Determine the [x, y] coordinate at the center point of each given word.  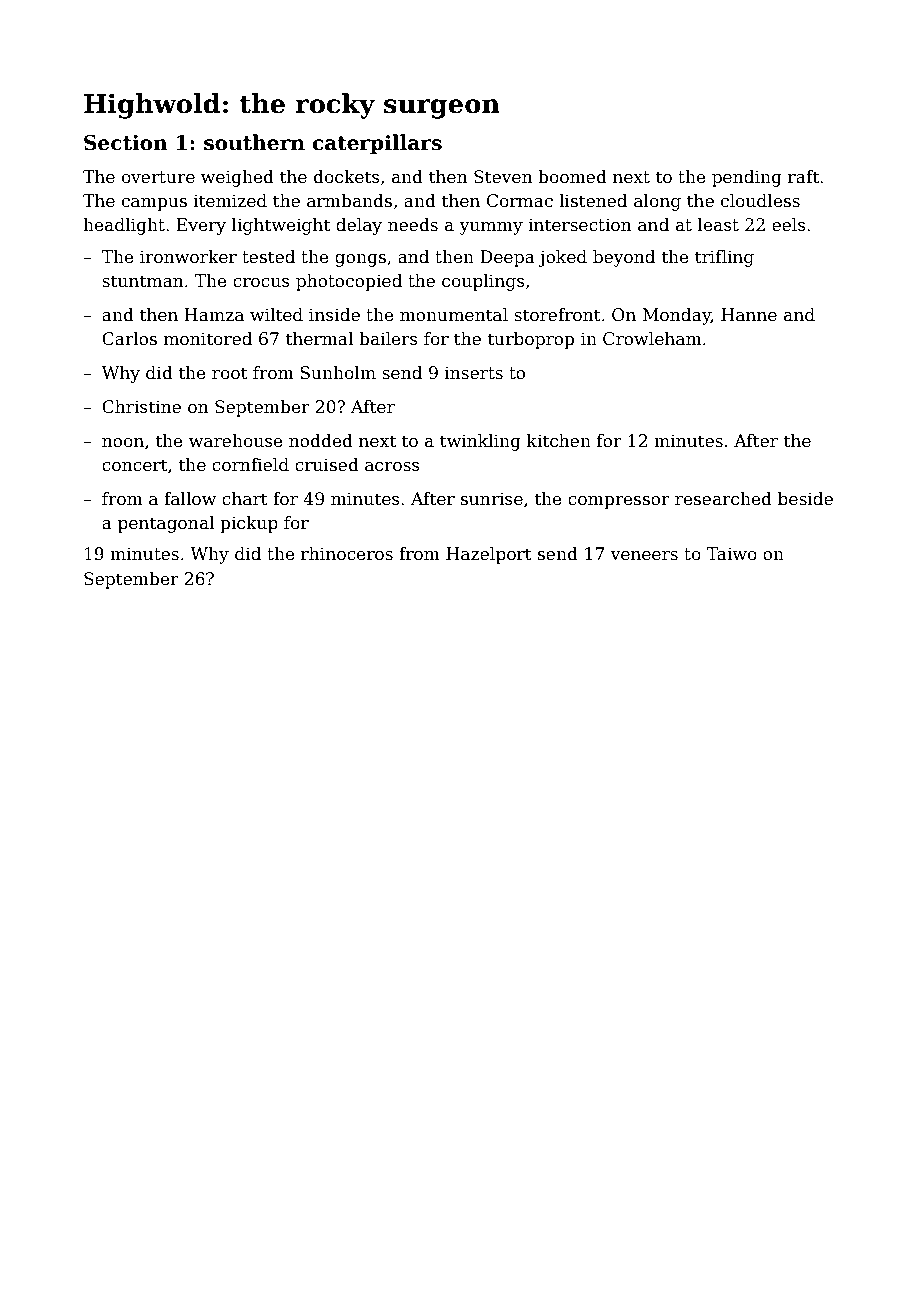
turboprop [531, 340]
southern [254, 142]
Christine [141, 407]
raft [803, 177]
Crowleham [652, 339]
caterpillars [377, 144]
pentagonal [166, 524]
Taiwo [731, 554]
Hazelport [489, 555]
